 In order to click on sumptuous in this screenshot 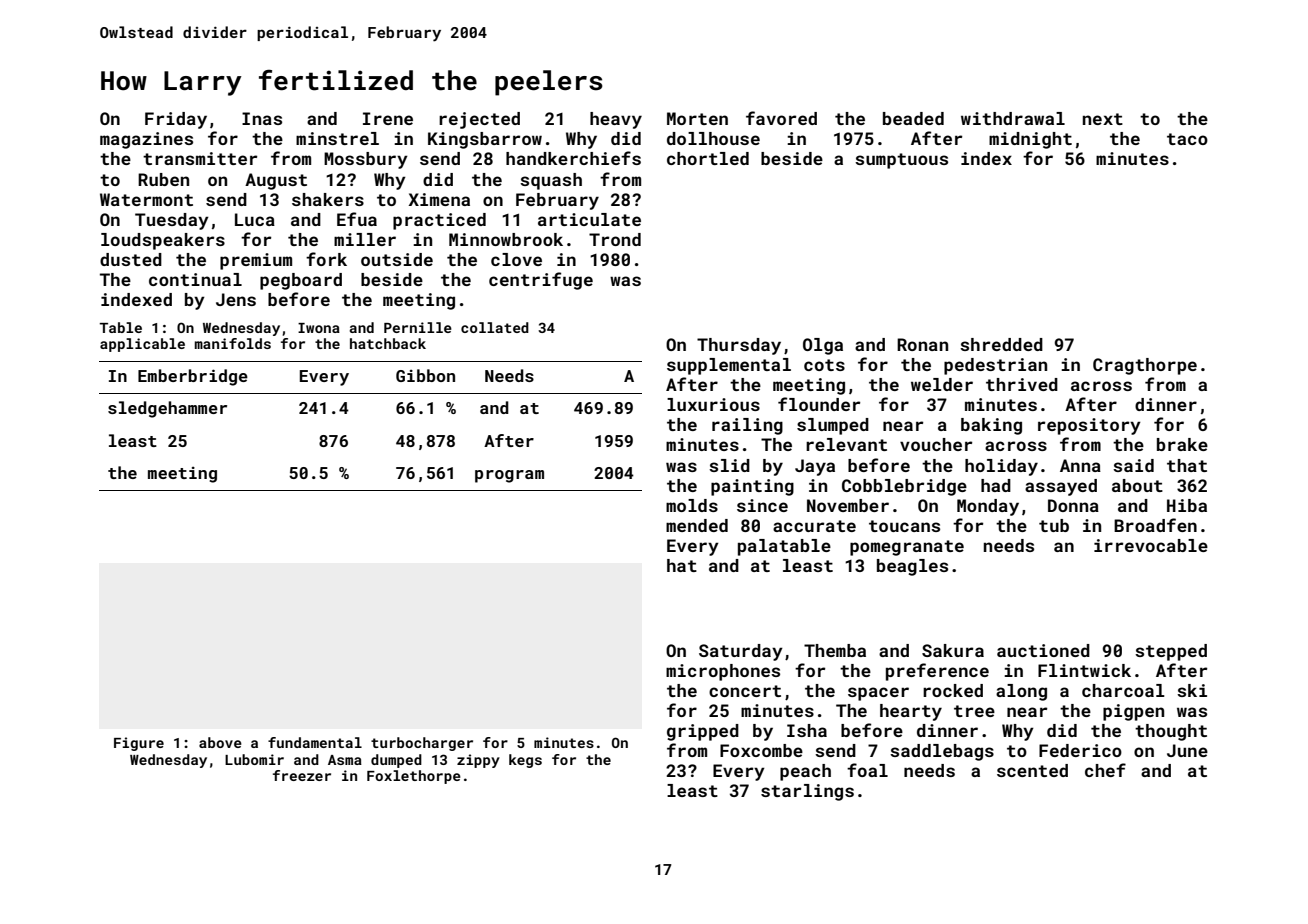, I will do `click(901, 161)`.
